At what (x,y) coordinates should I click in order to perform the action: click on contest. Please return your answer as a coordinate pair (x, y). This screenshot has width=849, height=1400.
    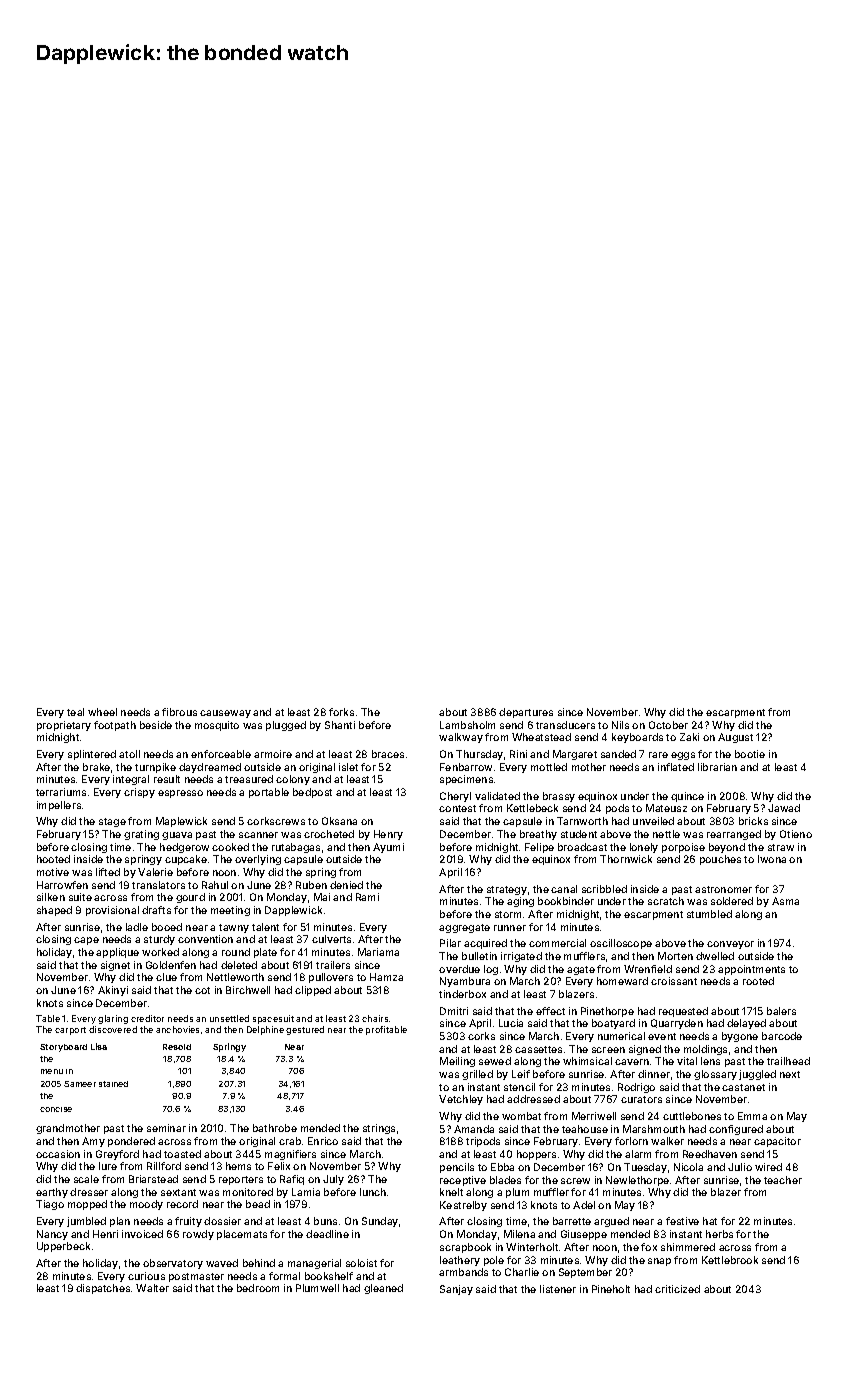
    Looking at the image, I should click on (457, 808).
